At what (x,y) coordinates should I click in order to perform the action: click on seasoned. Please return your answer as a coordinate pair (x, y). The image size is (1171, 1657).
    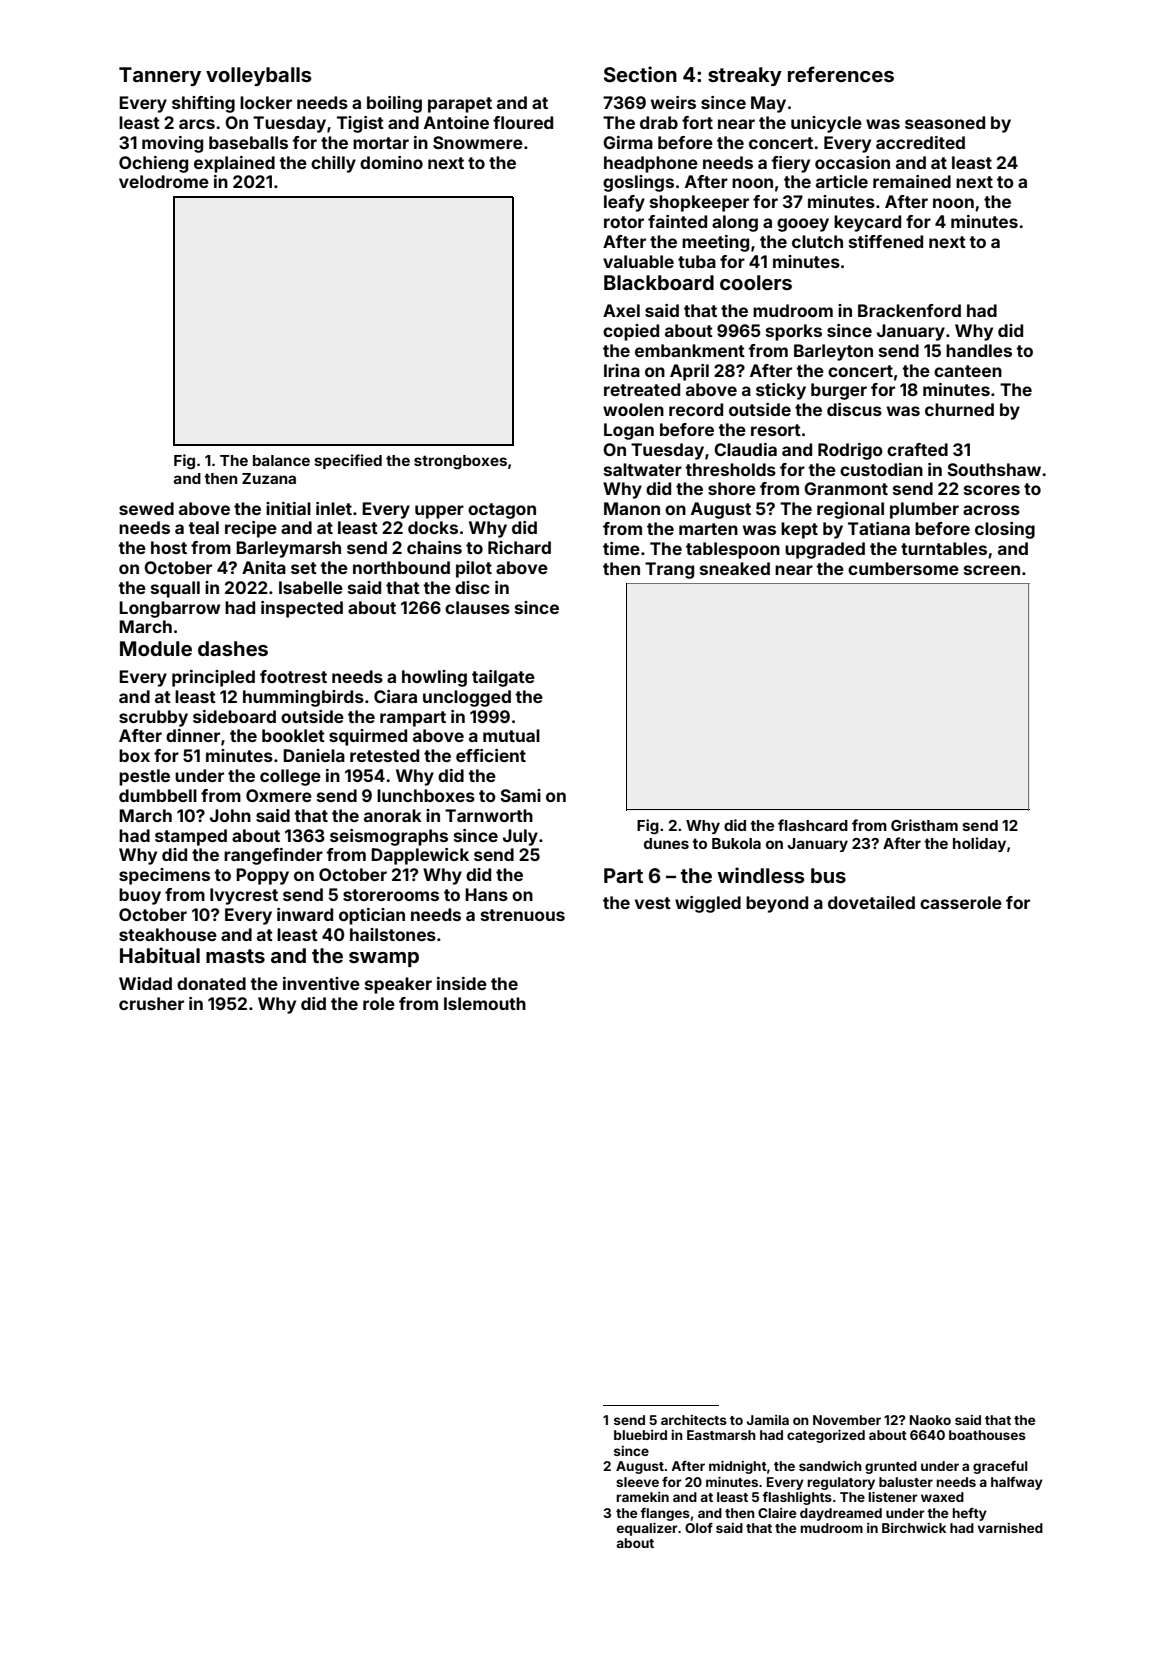
    Looking at the image, I should click on (945, 122).
